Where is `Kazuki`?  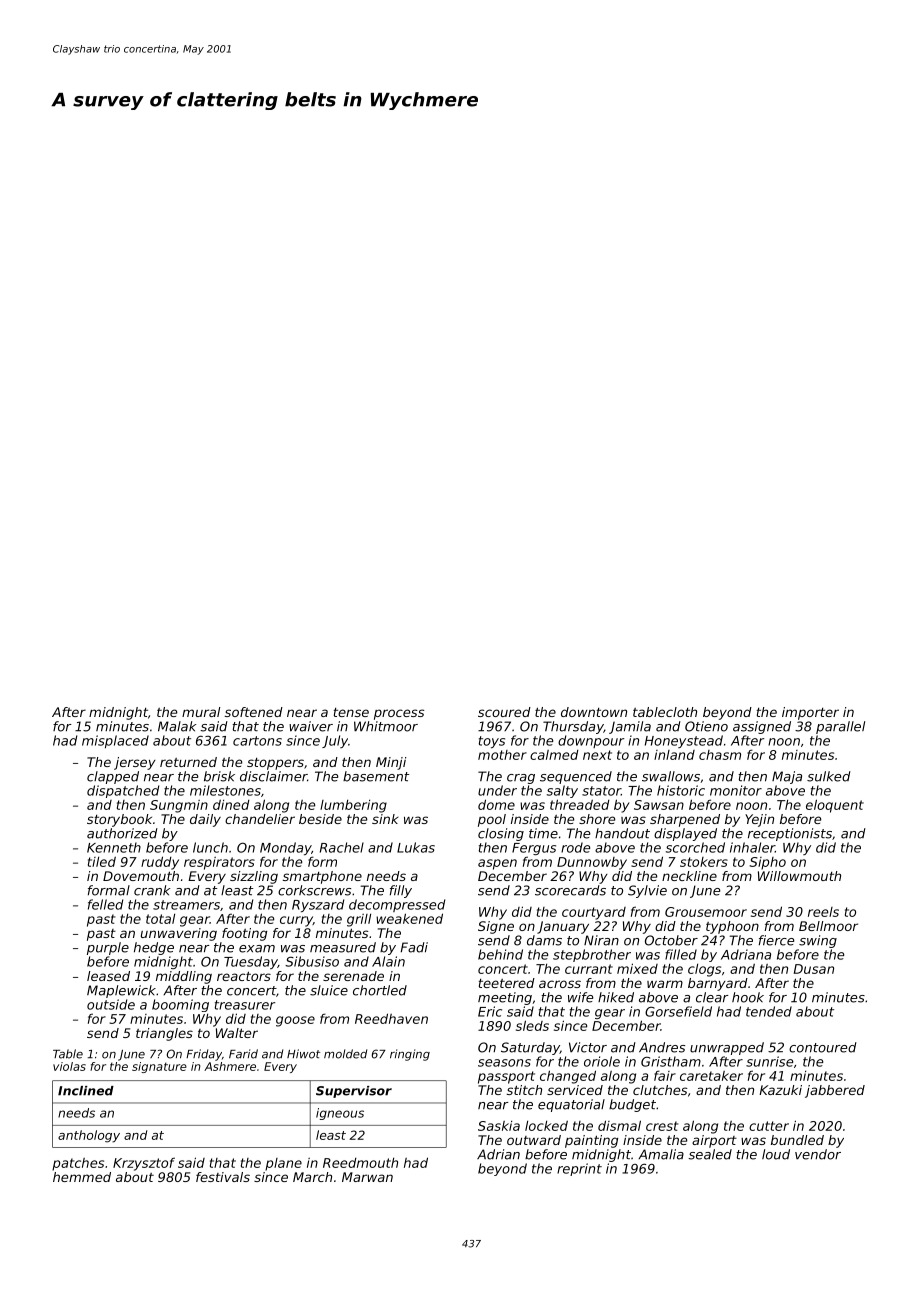 Kazuki is located at coordinates (780, 1090).
